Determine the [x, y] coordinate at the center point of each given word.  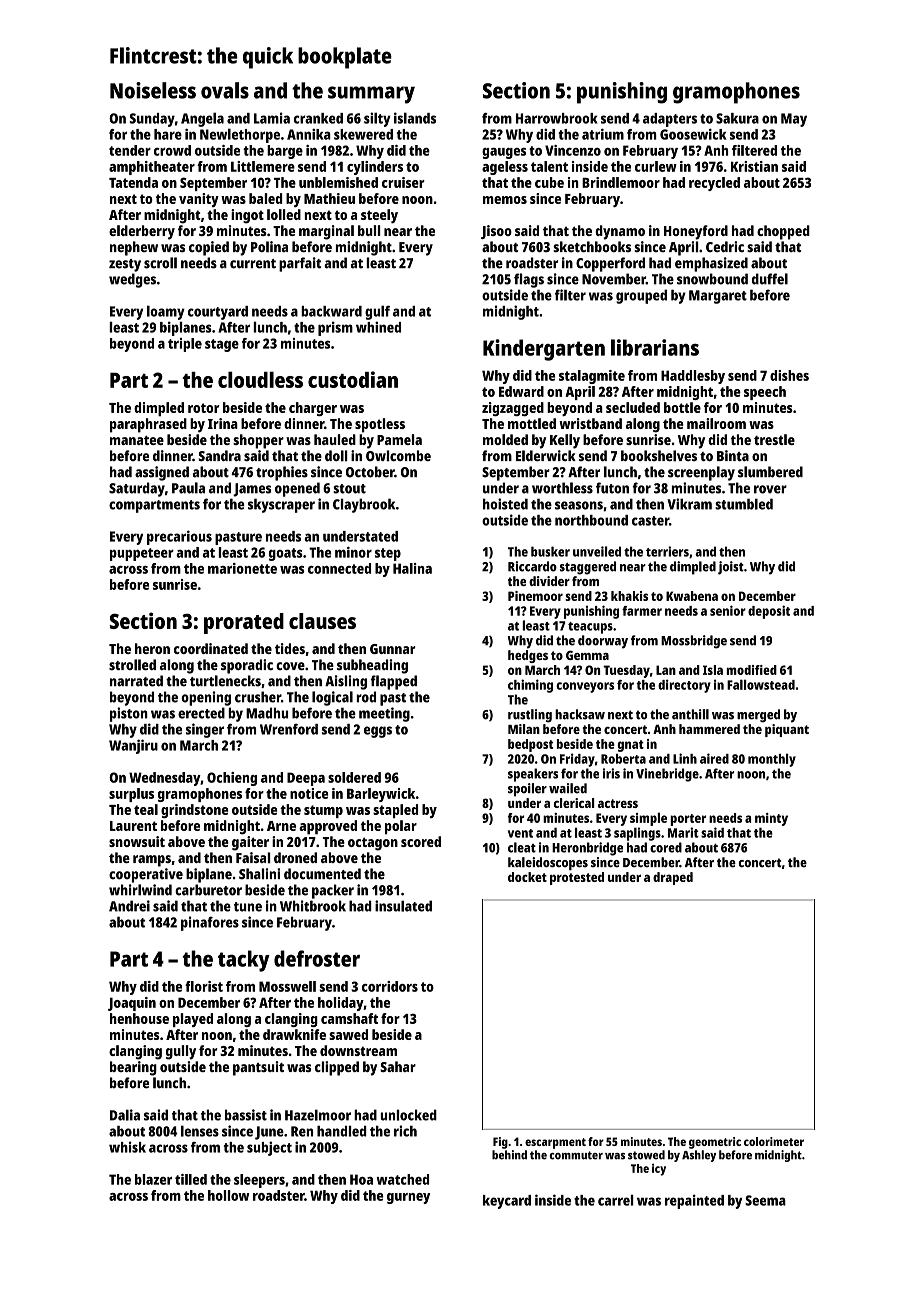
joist [731, 568]
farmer [642, 611]
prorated [244, 623]
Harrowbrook [557, 118]
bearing [133, 1068]
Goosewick [693, 134]
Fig [500, 1143]
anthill [690, 714]
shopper [258, 441]
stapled [395, 811]
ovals [225, 90]
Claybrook [364, 505]
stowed [646, 1155]
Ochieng [232, 779]
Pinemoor [535, 596]
